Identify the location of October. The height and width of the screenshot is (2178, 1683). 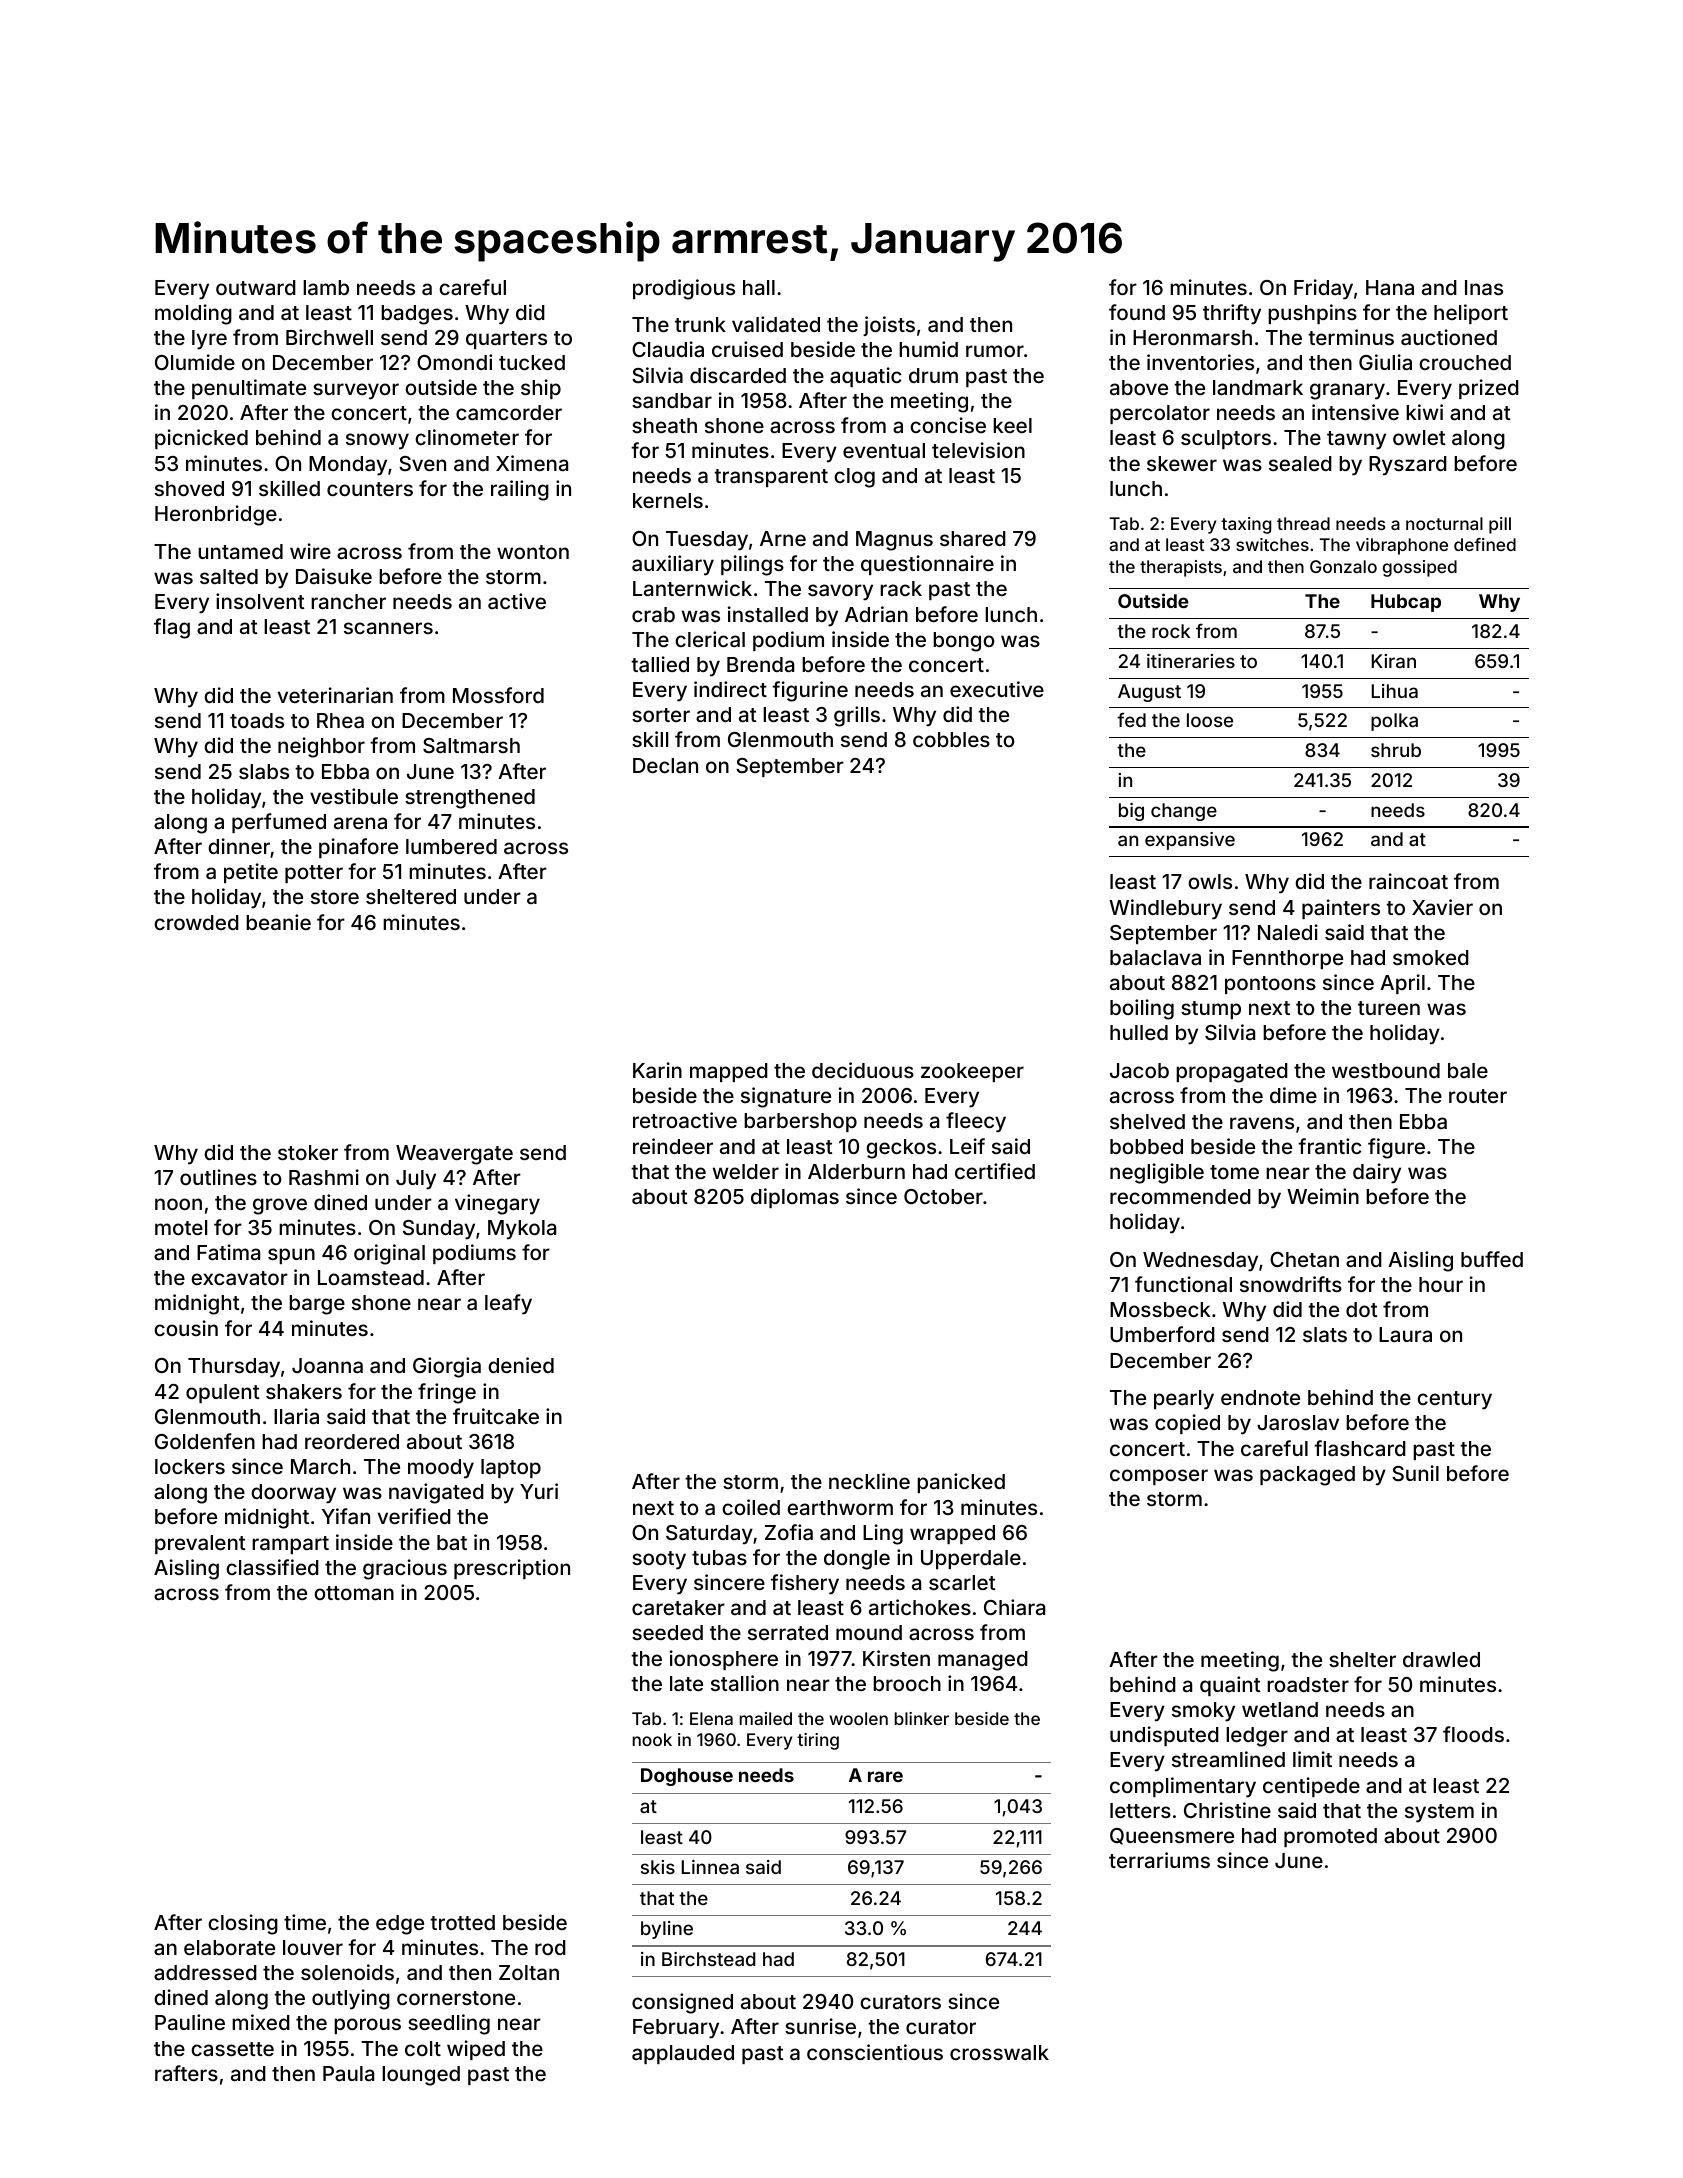
(943, 1196).
